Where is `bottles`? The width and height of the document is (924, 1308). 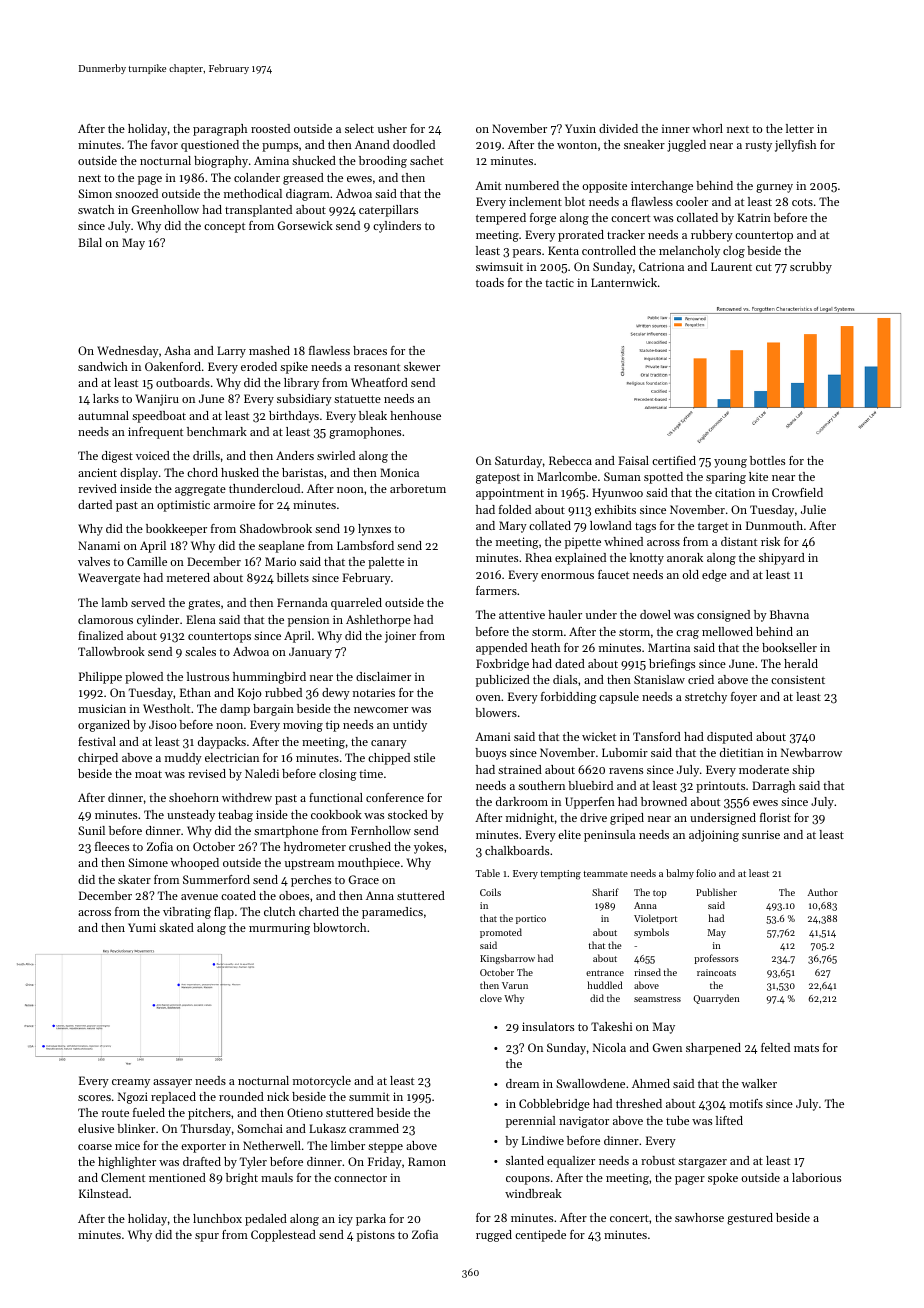 bottles is located at coordinates (767, 460).
